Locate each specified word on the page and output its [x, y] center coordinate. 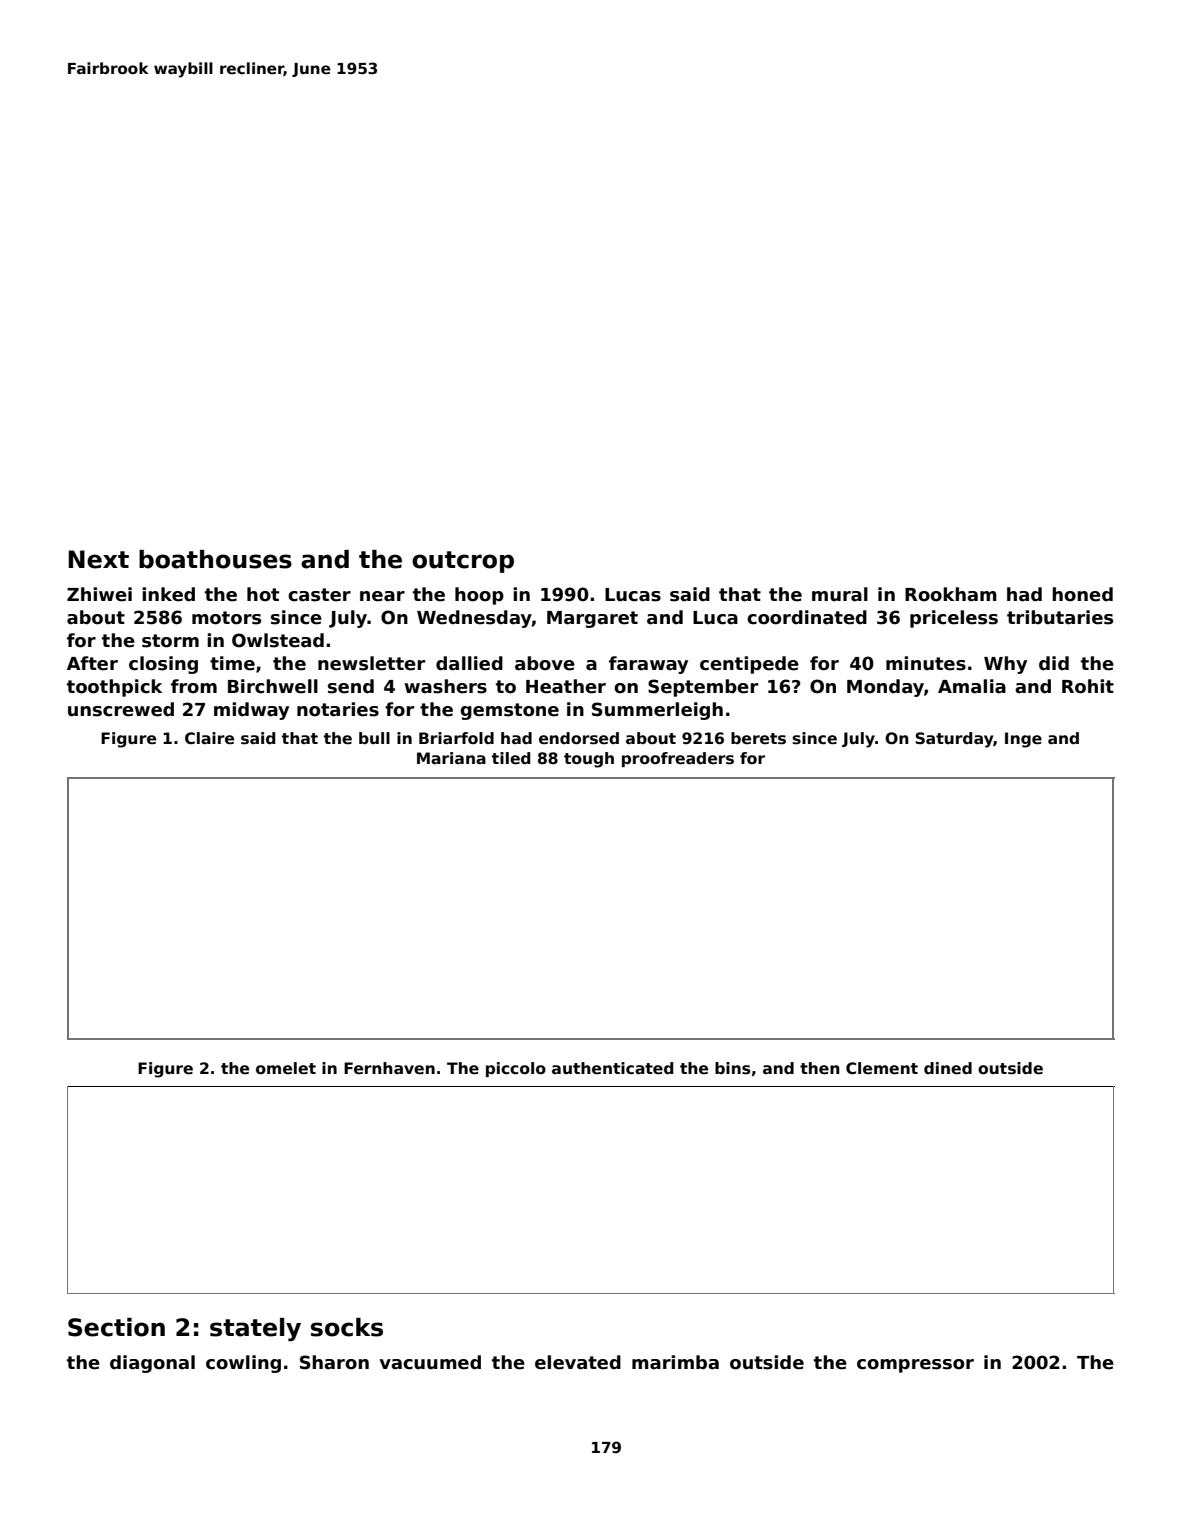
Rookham [951, 594]
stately [255, 1329]
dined [948, 1068]
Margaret [592, 619]
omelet [286, 1068]
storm [170, 641]
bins [733, 1068]
